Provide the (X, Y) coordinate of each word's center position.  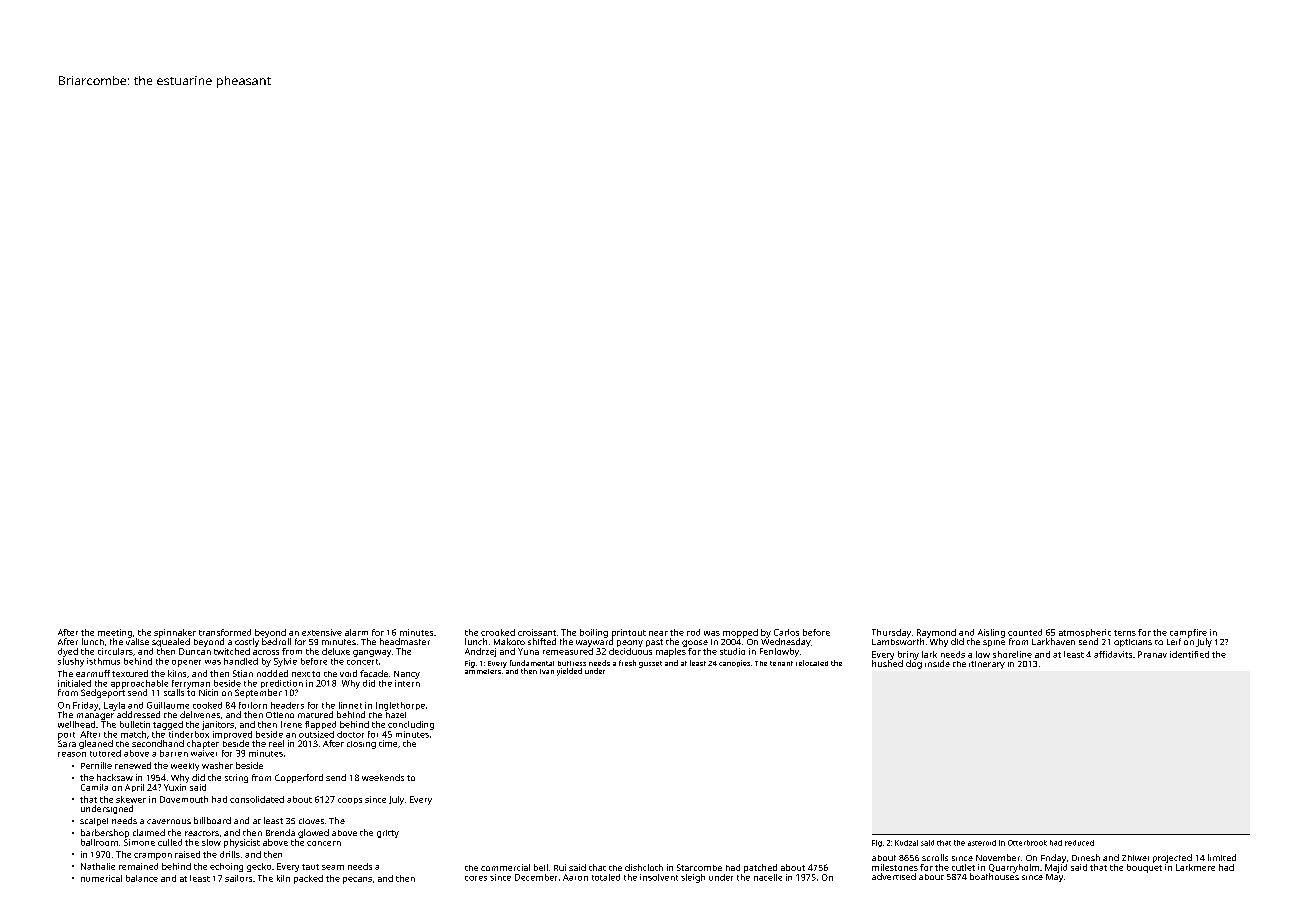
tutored (105, 753)
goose (695, 643)
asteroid (982, 843)
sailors (238, 878)
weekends (383, 777)
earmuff (93, 673)
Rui (560, 867)
